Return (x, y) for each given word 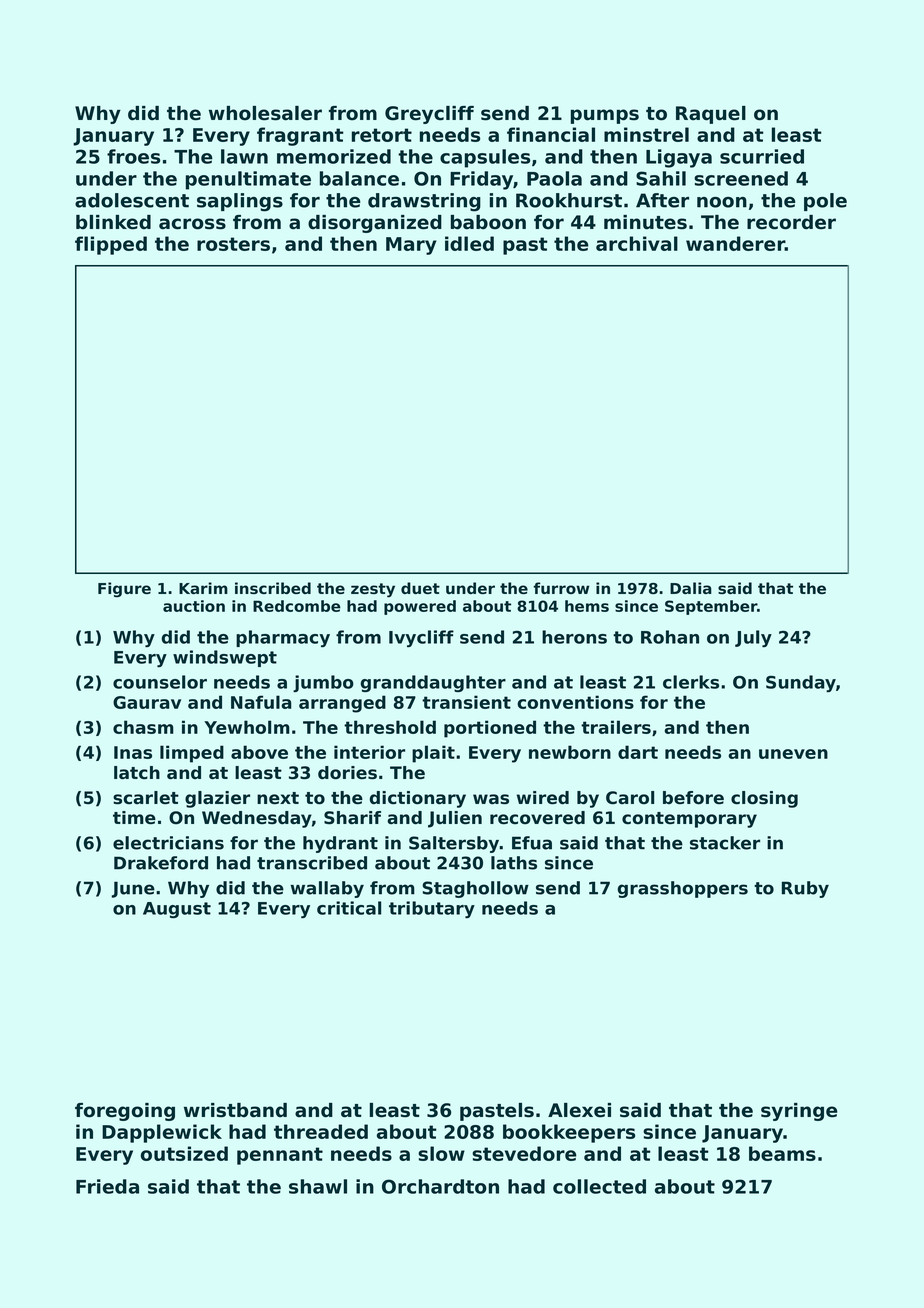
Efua (532, 843)
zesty (373, 590)
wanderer (735, 243)
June (133, 889)
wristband (235, 1110)
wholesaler (265, 113)
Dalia (691, 588)
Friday (481, 180)
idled (469, 243)
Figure (124, 589)
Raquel (711, 115)
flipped (111, 245)
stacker (725, 843)
